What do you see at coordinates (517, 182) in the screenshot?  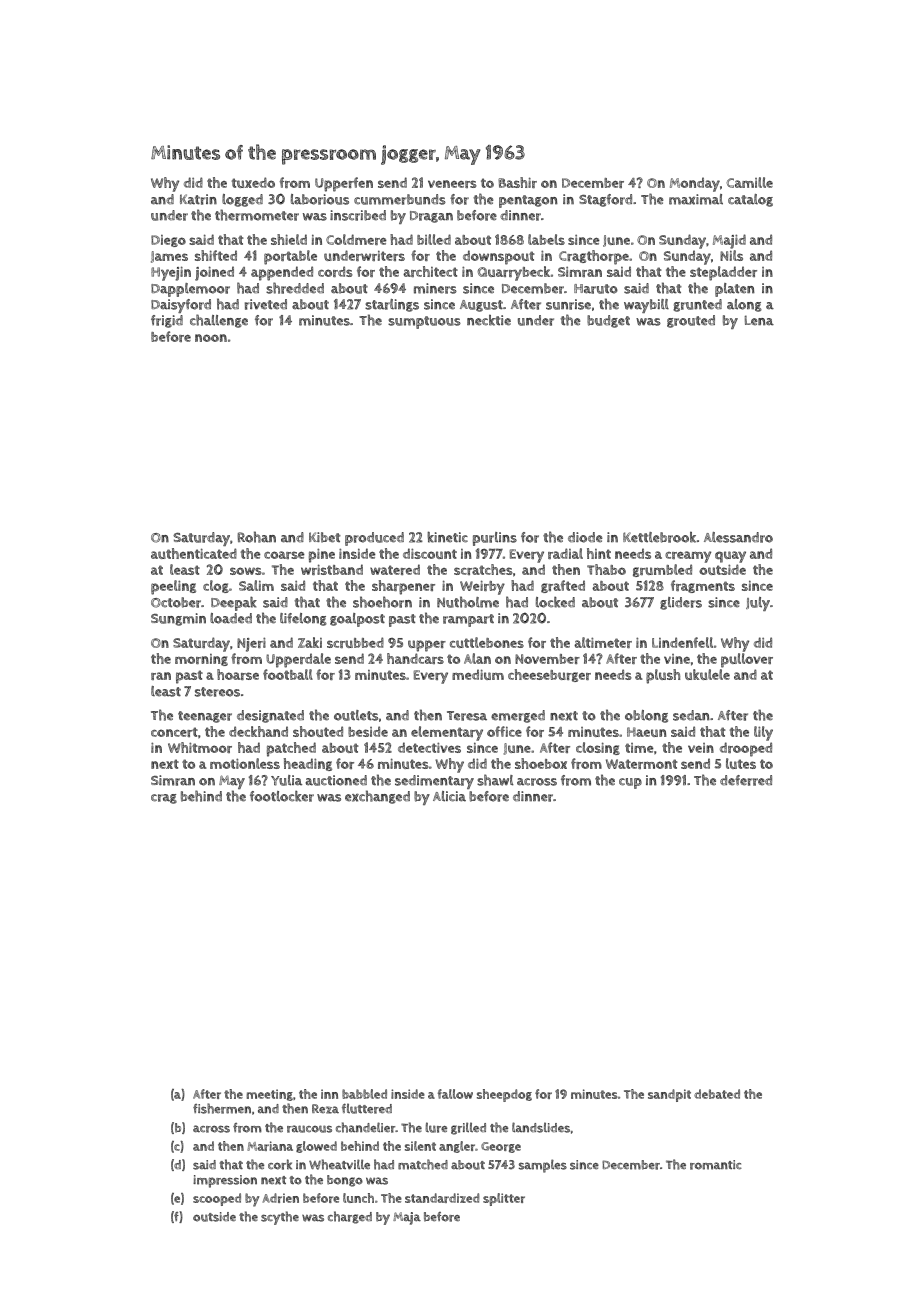 I see `Bashir` at bounding box center [517, 182].
